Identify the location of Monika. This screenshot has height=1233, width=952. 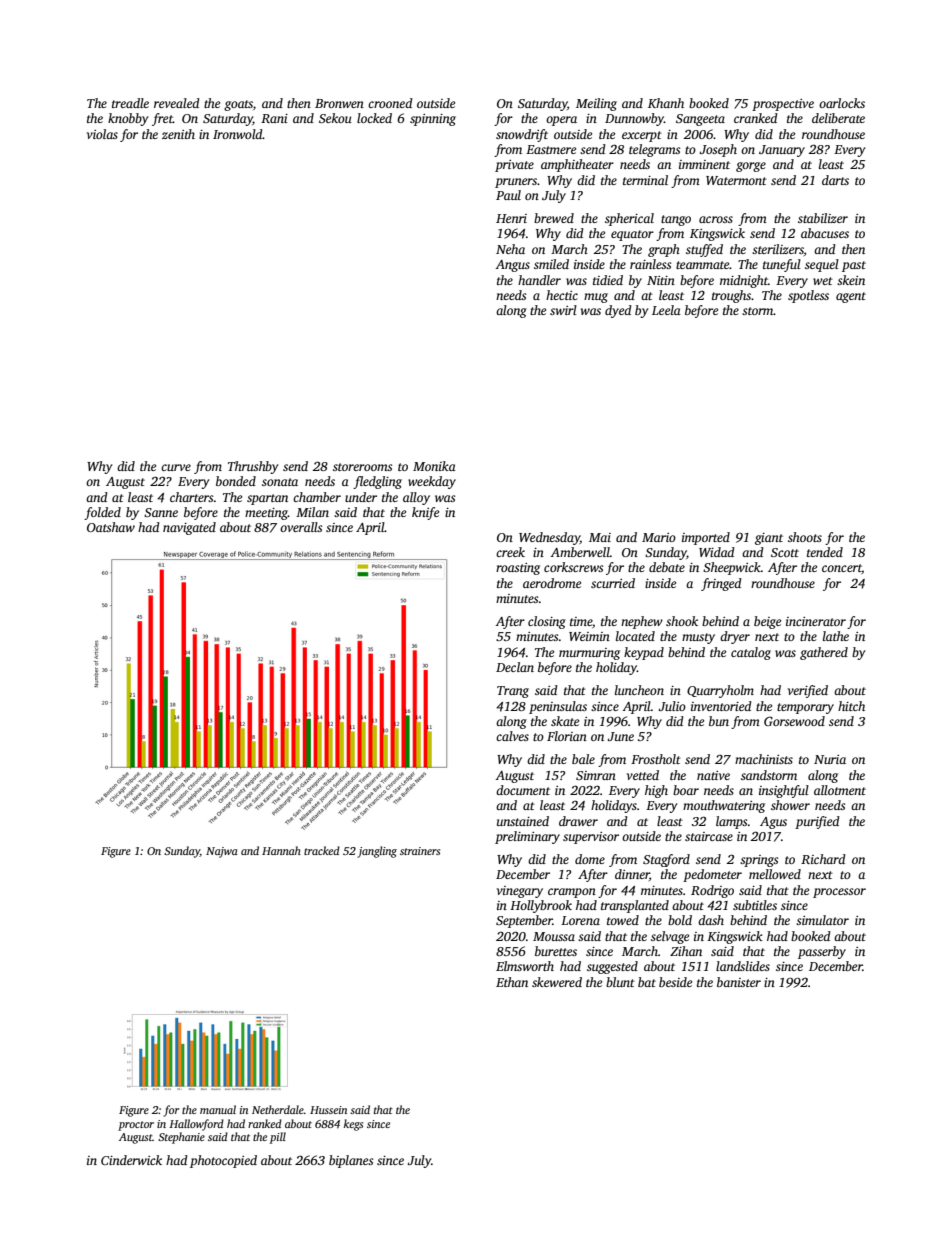
(434, 466).
